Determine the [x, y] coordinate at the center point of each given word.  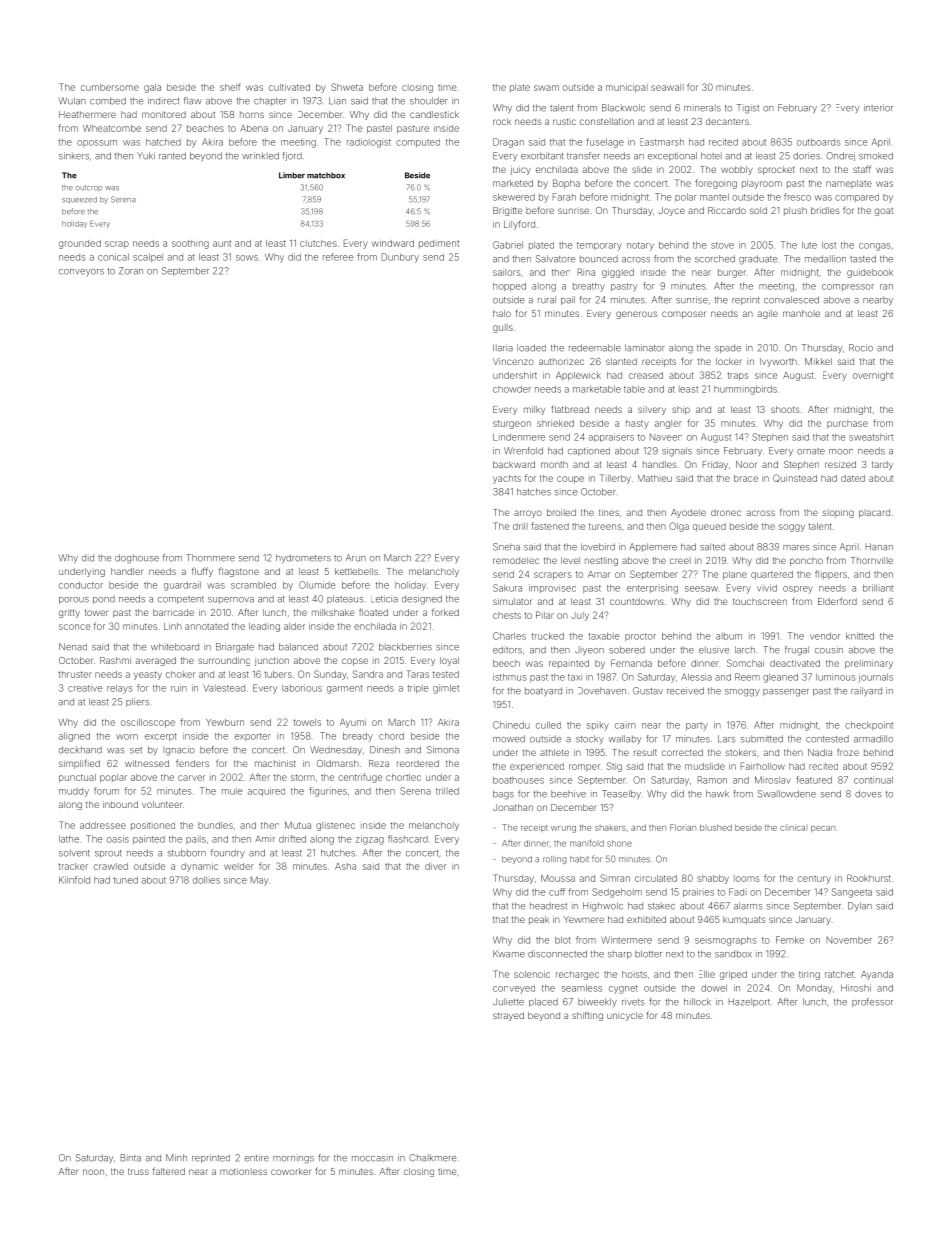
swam [546, 88]
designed [422, 600]
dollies [206, 880]
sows [247, 258]
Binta [131, 1158]
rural [547, 300]
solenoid [532, 974]
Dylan [860, 906]
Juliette [508, 1002]
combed [108, 101]
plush [795, 211]
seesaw [701, 589]
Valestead [224, 688]
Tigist [748, 109]
